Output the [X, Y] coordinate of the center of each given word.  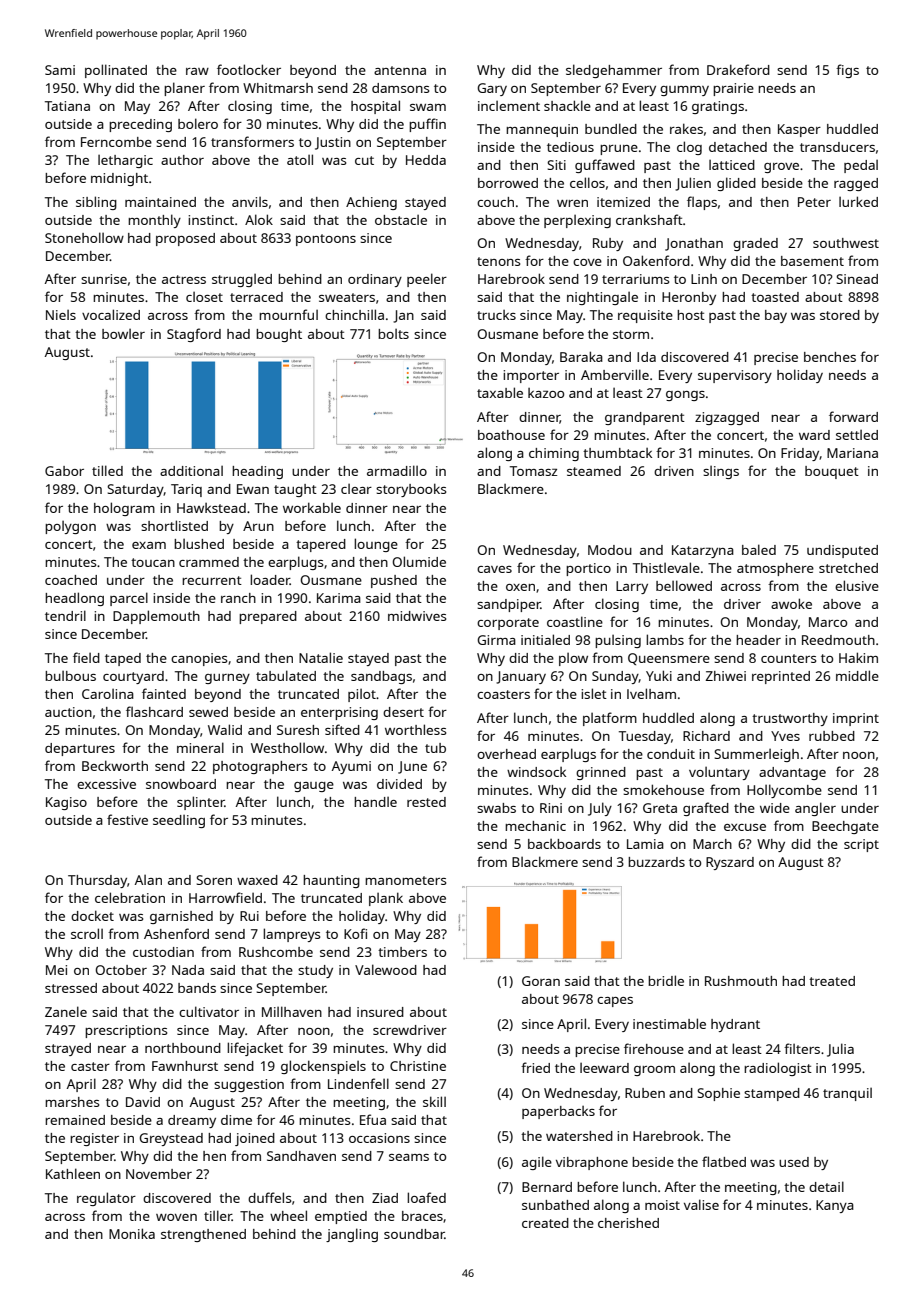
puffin [427, 125]
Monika [132, 1233]
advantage [792, 773]
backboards [564, 844]
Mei [56, 970]
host [691, 315]
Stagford [194, 335]
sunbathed [555, 1205]
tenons [498, 261]
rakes [686, 128]
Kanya [835, 1206]
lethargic [125, 161]
